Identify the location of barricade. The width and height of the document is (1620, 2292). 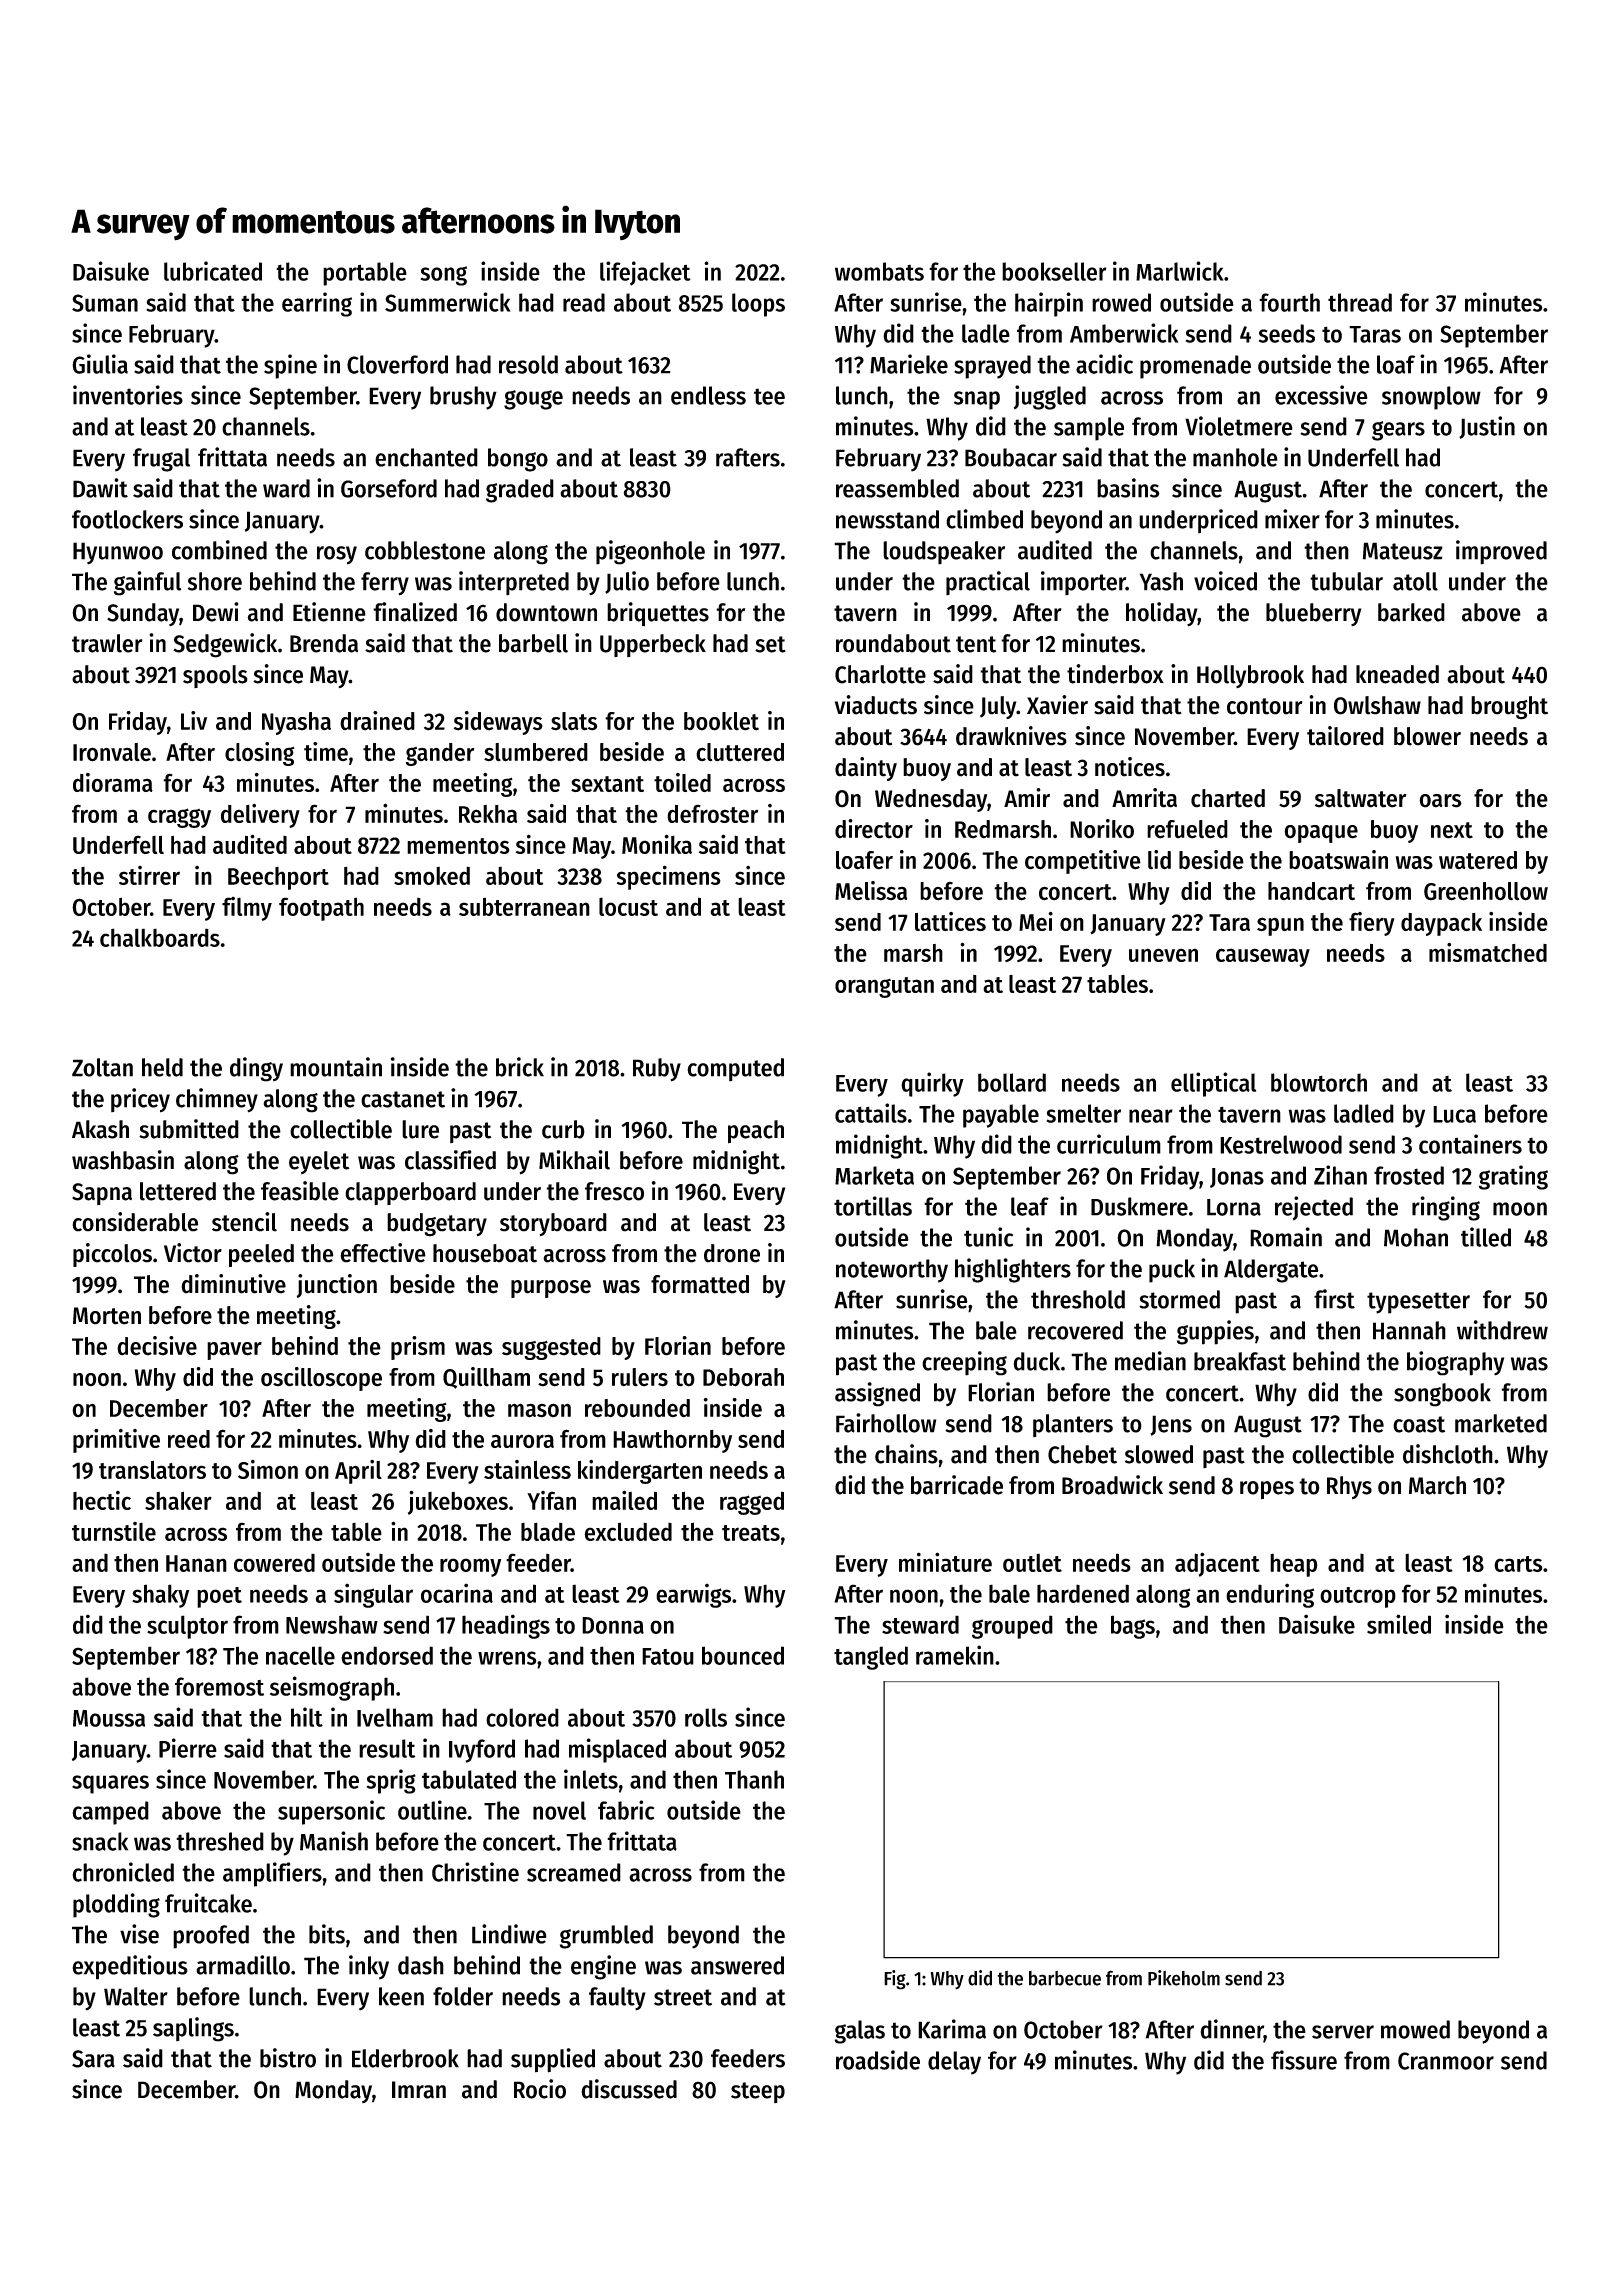
(957, 1485).
